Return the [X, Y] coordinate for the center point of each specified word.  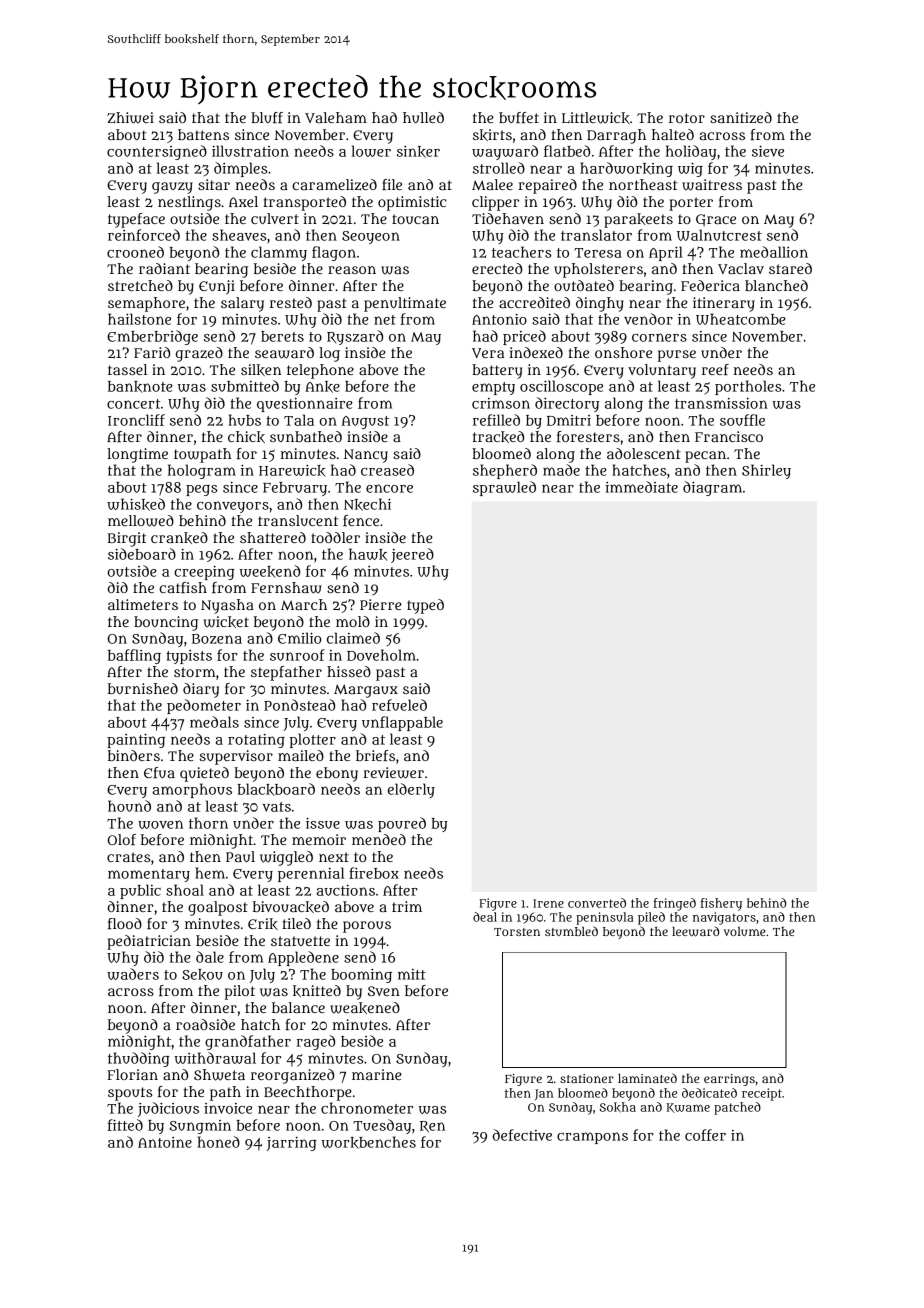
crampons [592, 1138]
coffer [705, 1135]
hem [210, 873]
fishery [721, 904]
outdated [584, 285]
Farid [152, 352]
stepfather [286, 673]
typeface [136, 220]
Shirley [766, 471]
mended [379, 839]
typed [425, 606]
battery [497, 371]
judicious [168, 1109]
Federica [710, 285]
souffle [742, 420]
